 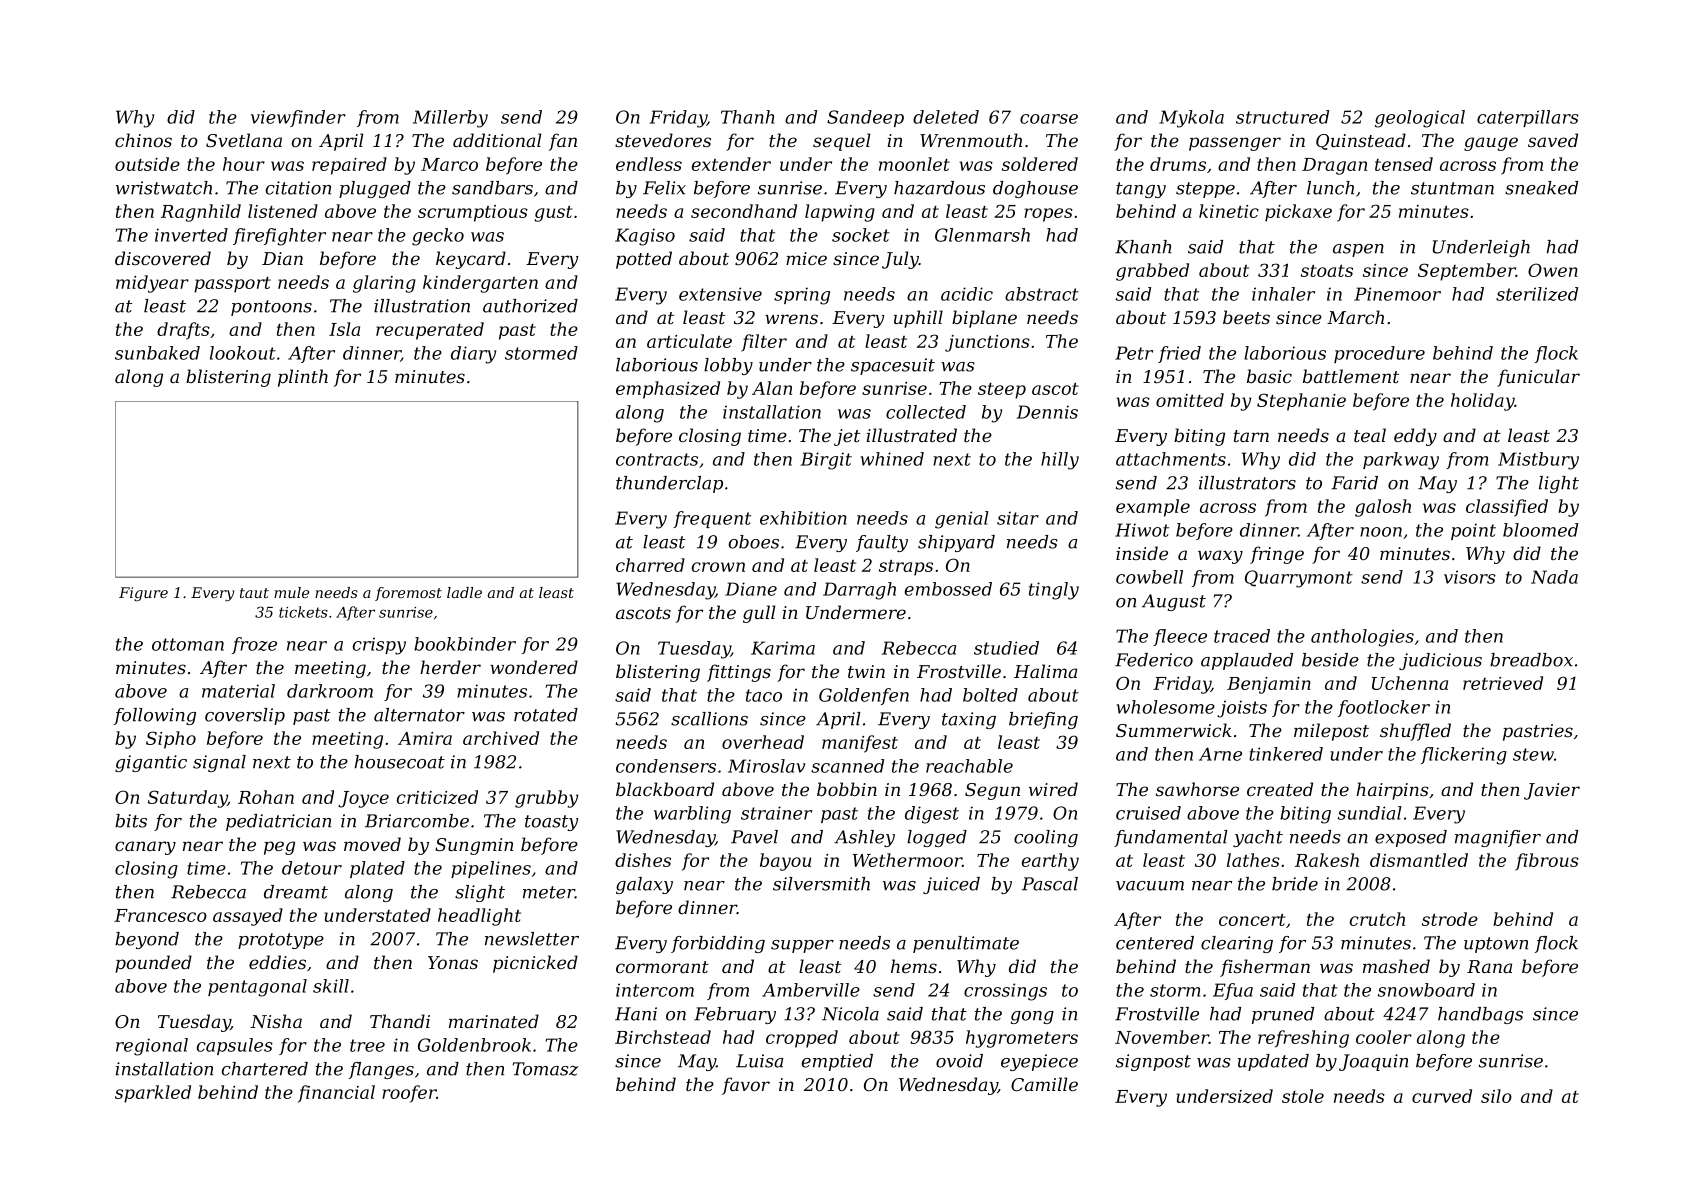 I want to click on sparkled, so click(x=153, y=1094).
